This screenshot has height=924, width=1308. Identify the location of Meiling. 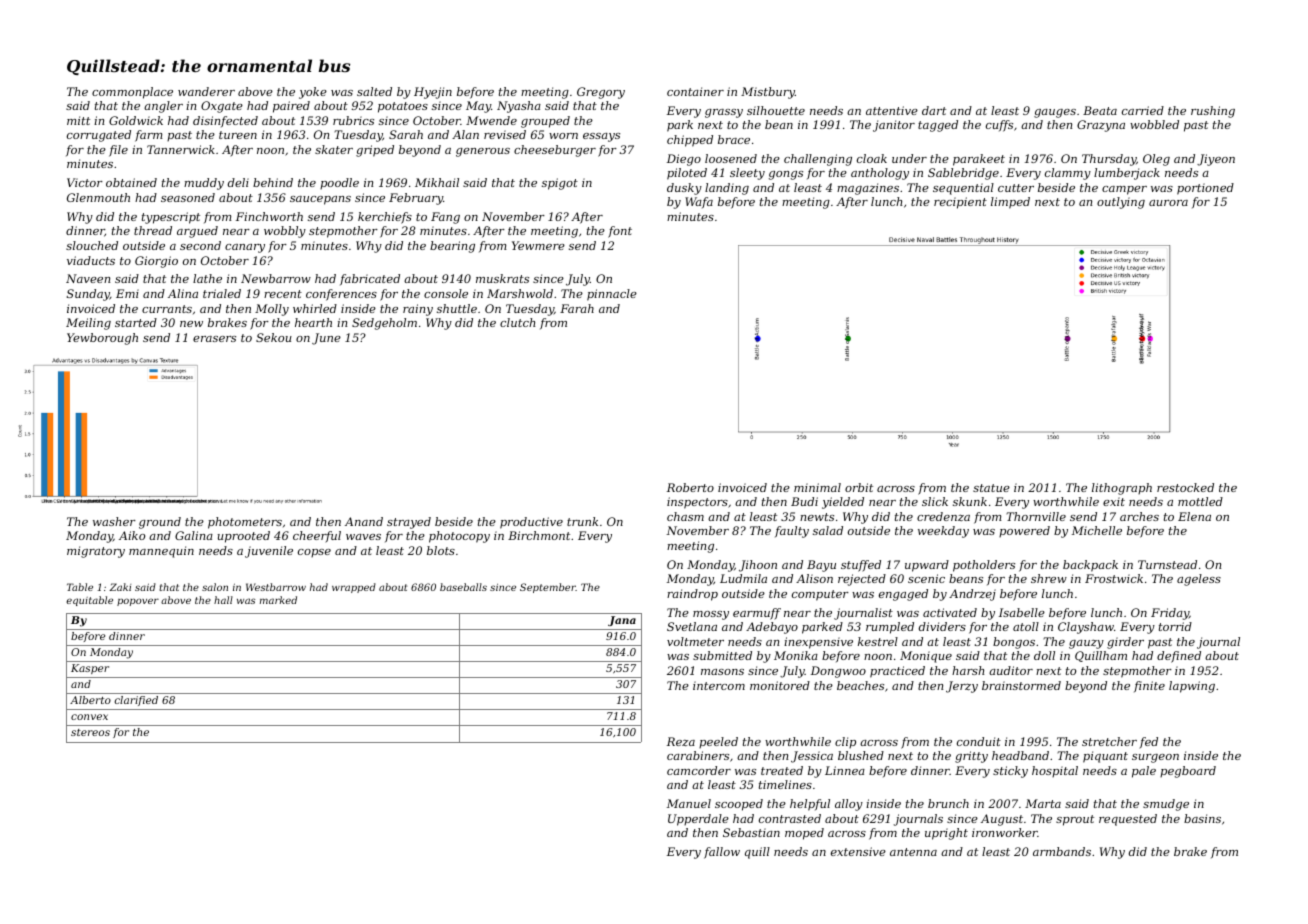
(88, 324).
